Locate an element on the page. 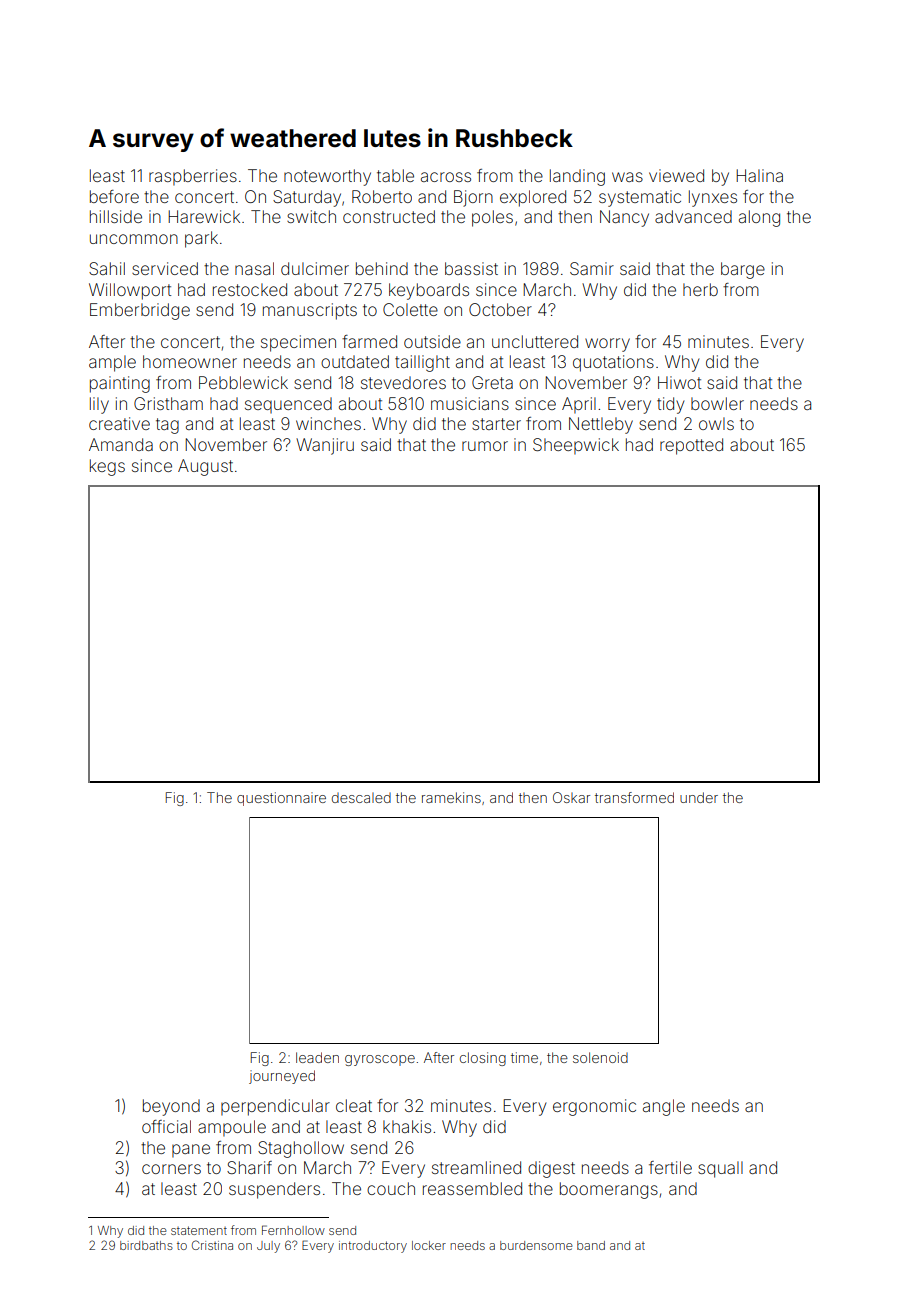  uncommon is located at coordinates (134, 239).
